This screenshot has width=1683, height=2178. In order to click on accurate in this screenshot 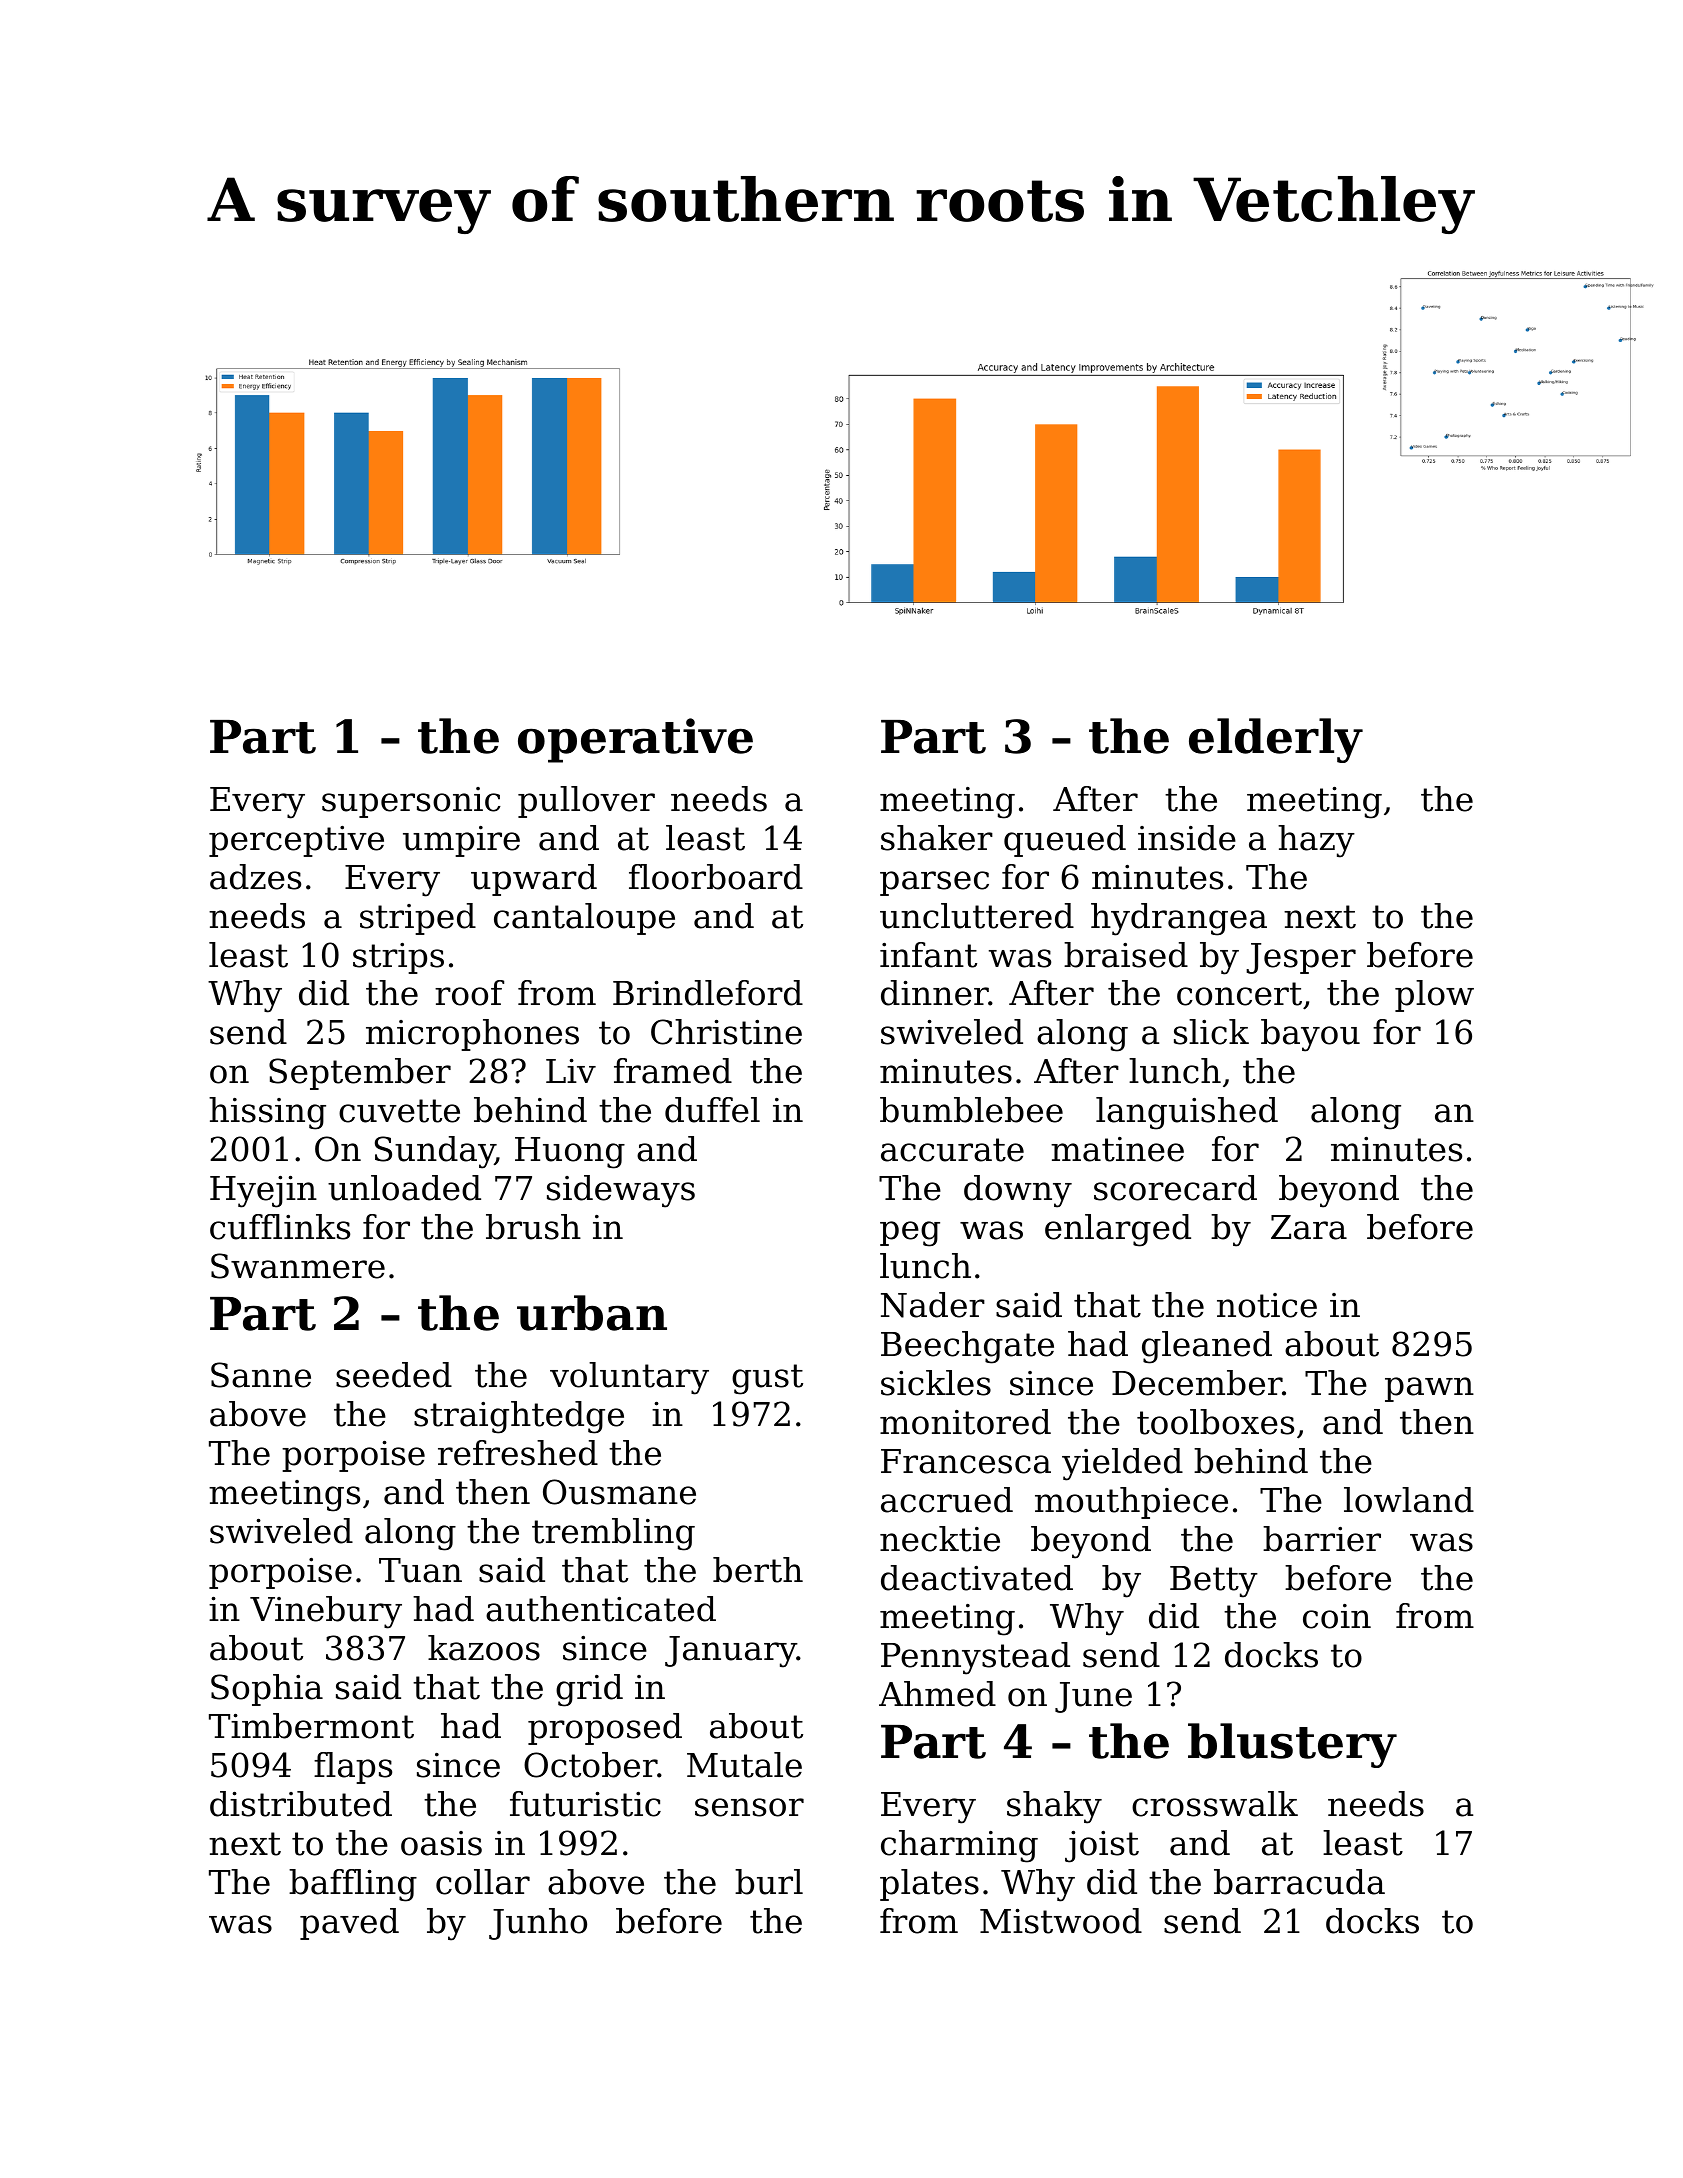, I will do `click(952, 1150)`.
